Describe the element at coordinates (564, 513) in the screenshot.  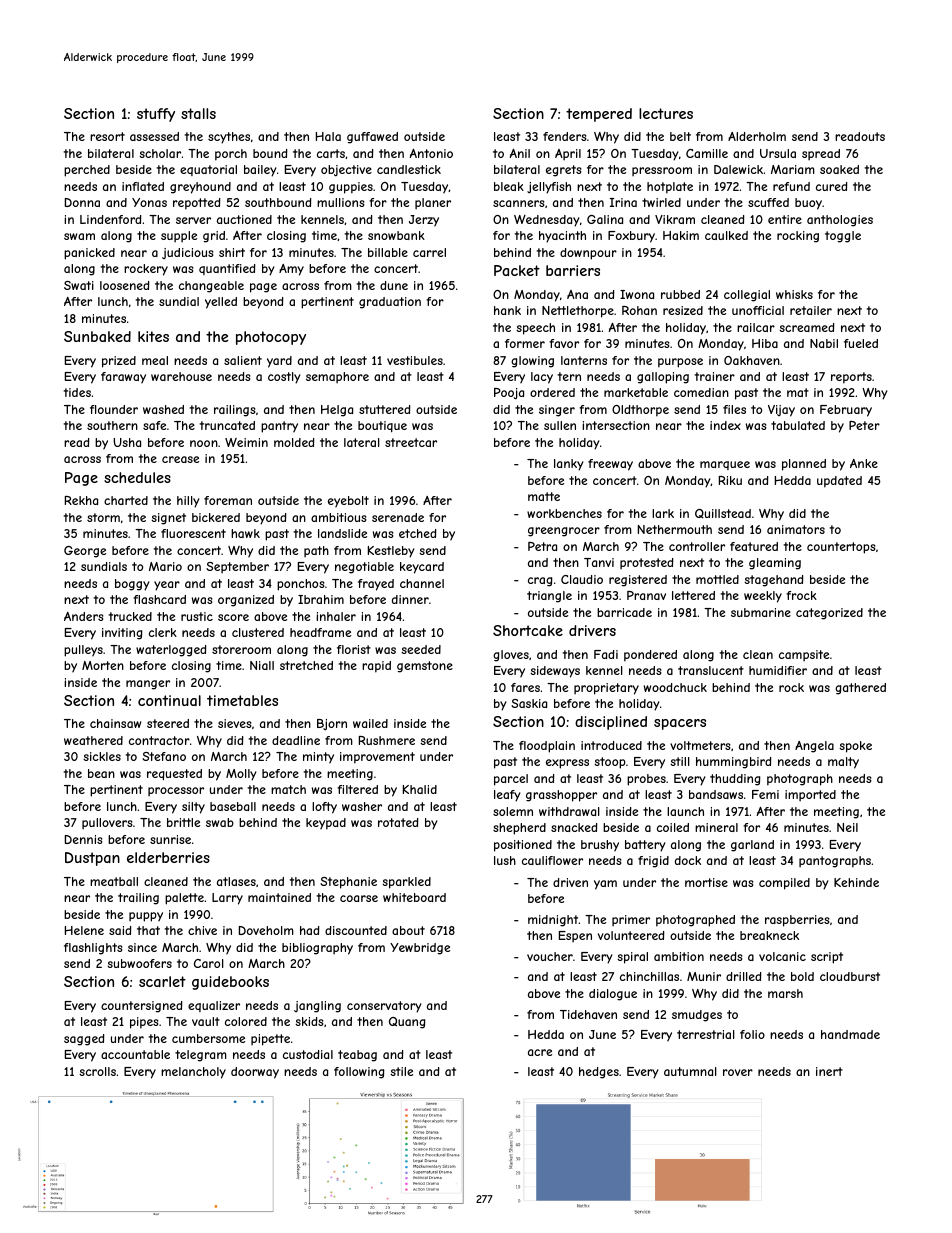
I see `workbenches` at that location.
